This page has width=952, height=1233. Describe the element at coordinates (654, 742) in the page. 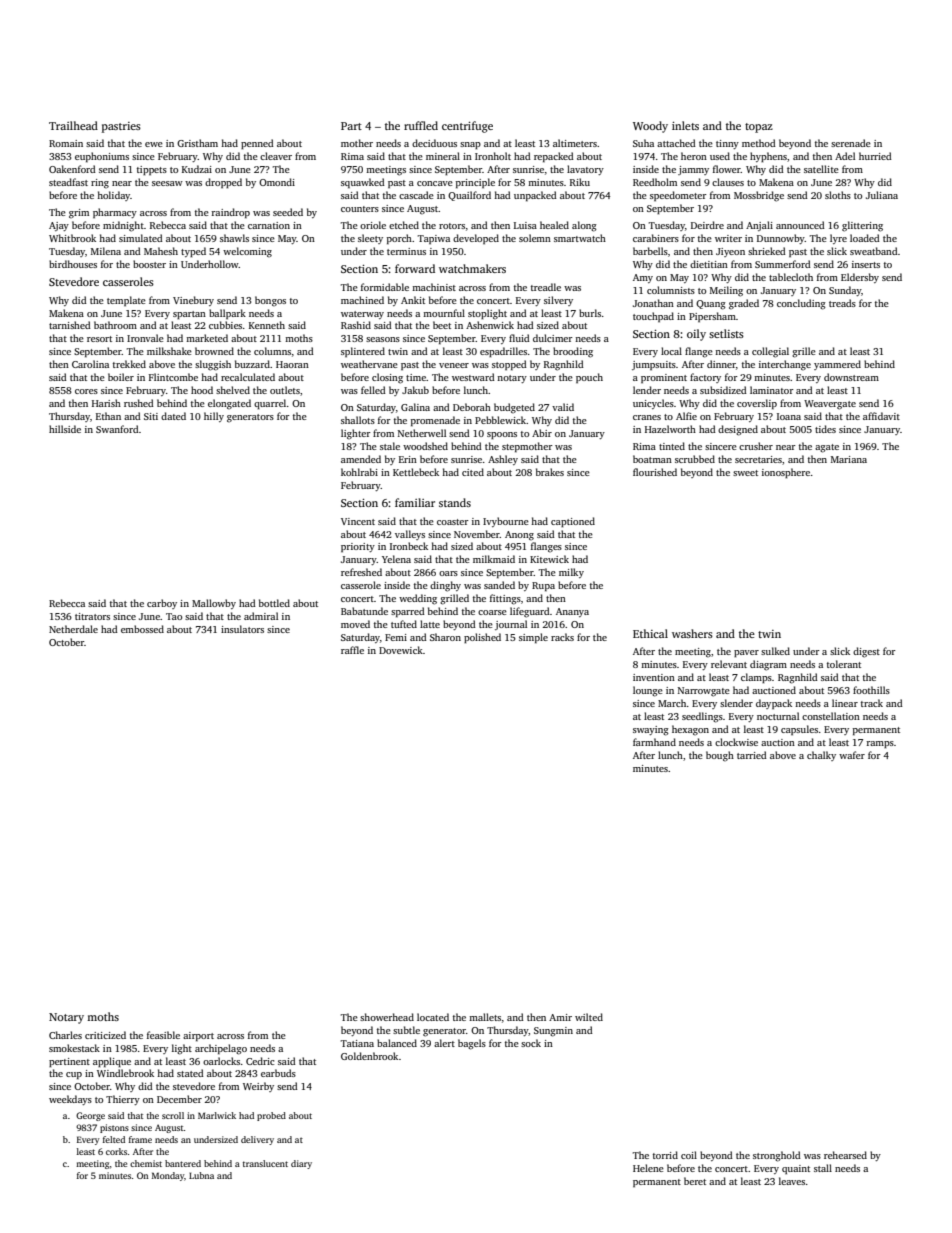

I see `farmhand` at that location.
